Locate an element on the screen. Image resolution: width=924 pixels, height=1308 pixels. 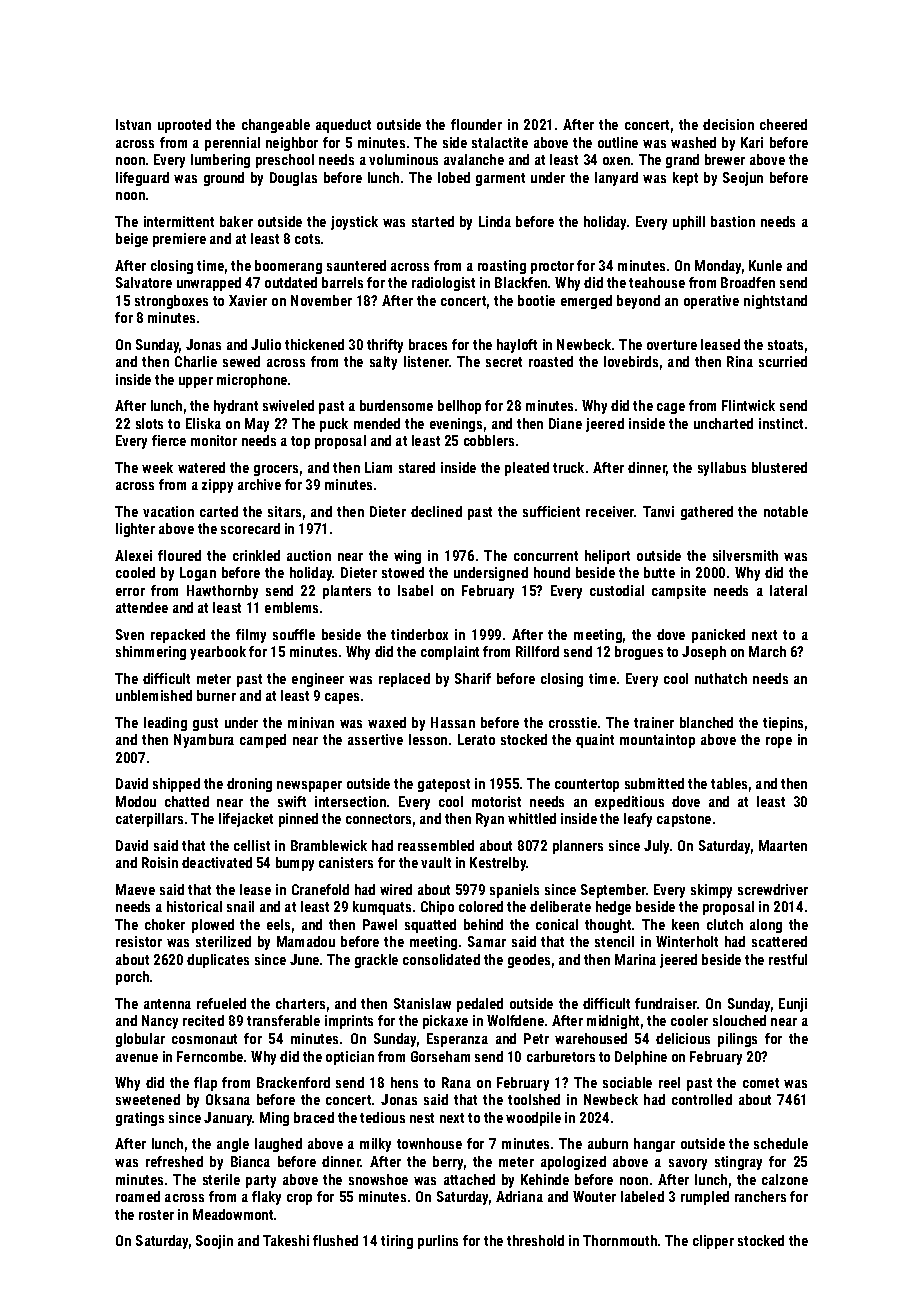
flaky is located at coordinates (266, 1198).
